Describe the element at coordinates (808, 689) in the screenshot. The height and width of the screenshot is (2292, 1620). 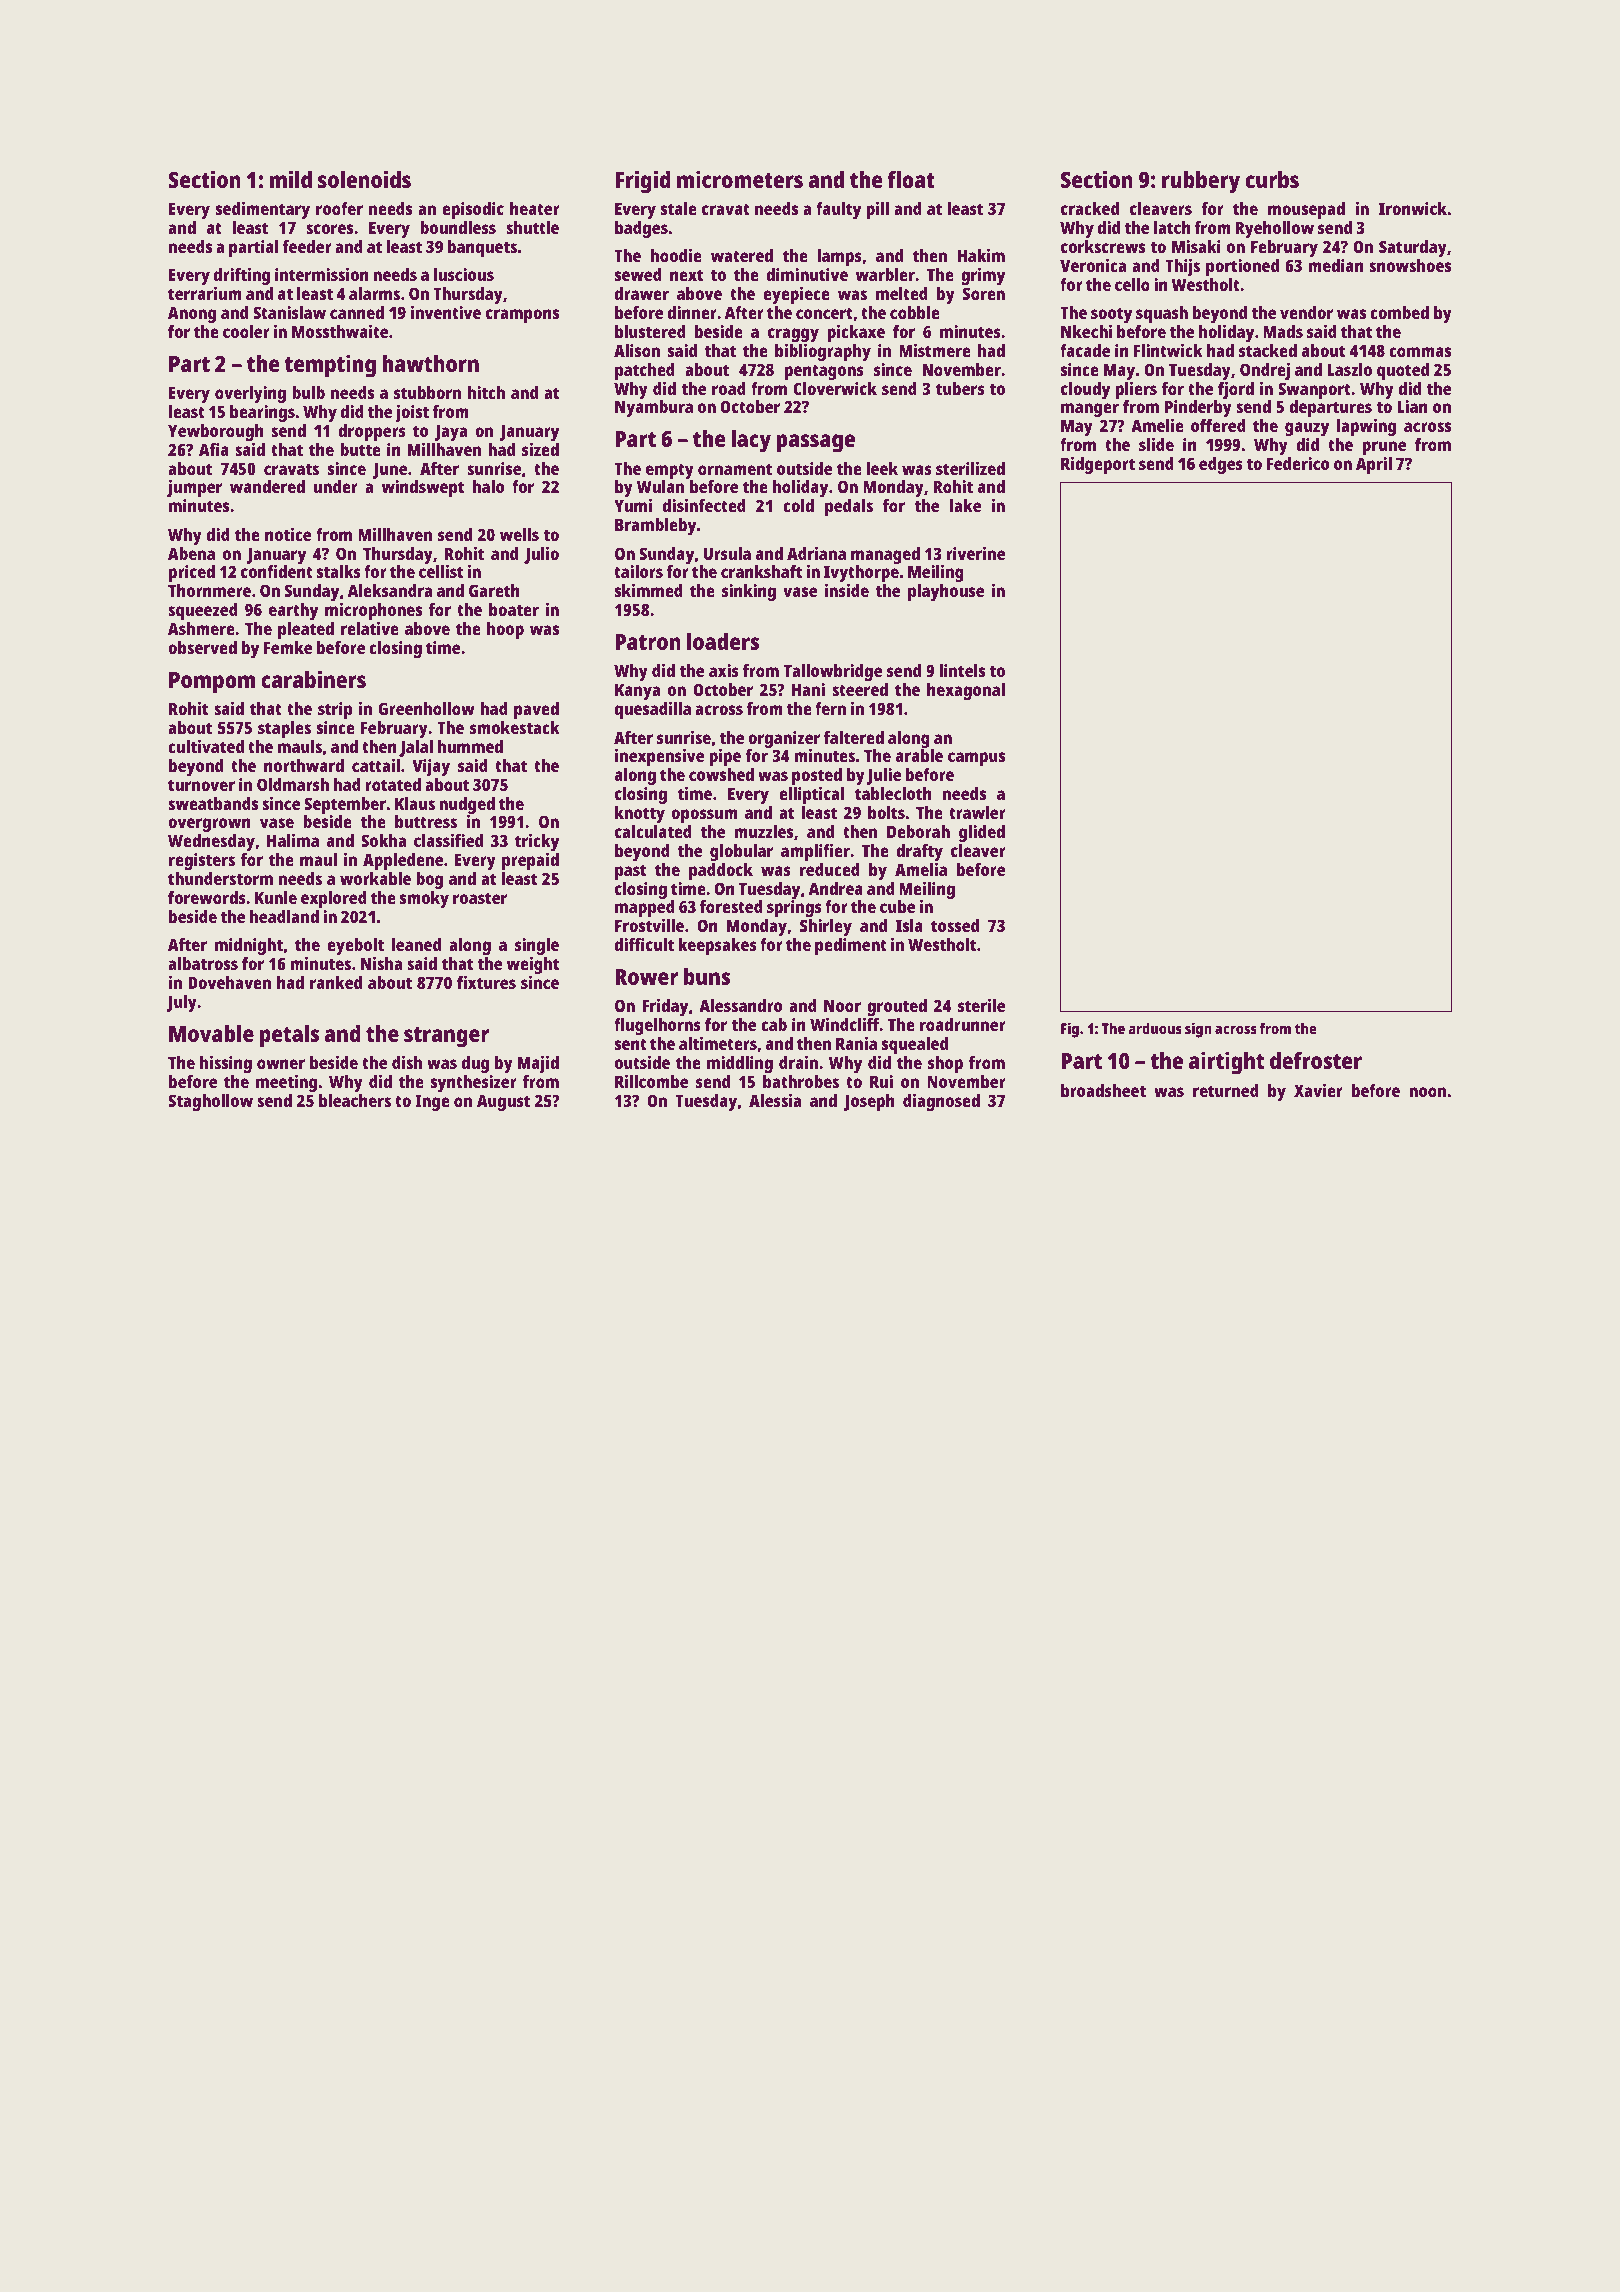
I see `Hani` at that location.
